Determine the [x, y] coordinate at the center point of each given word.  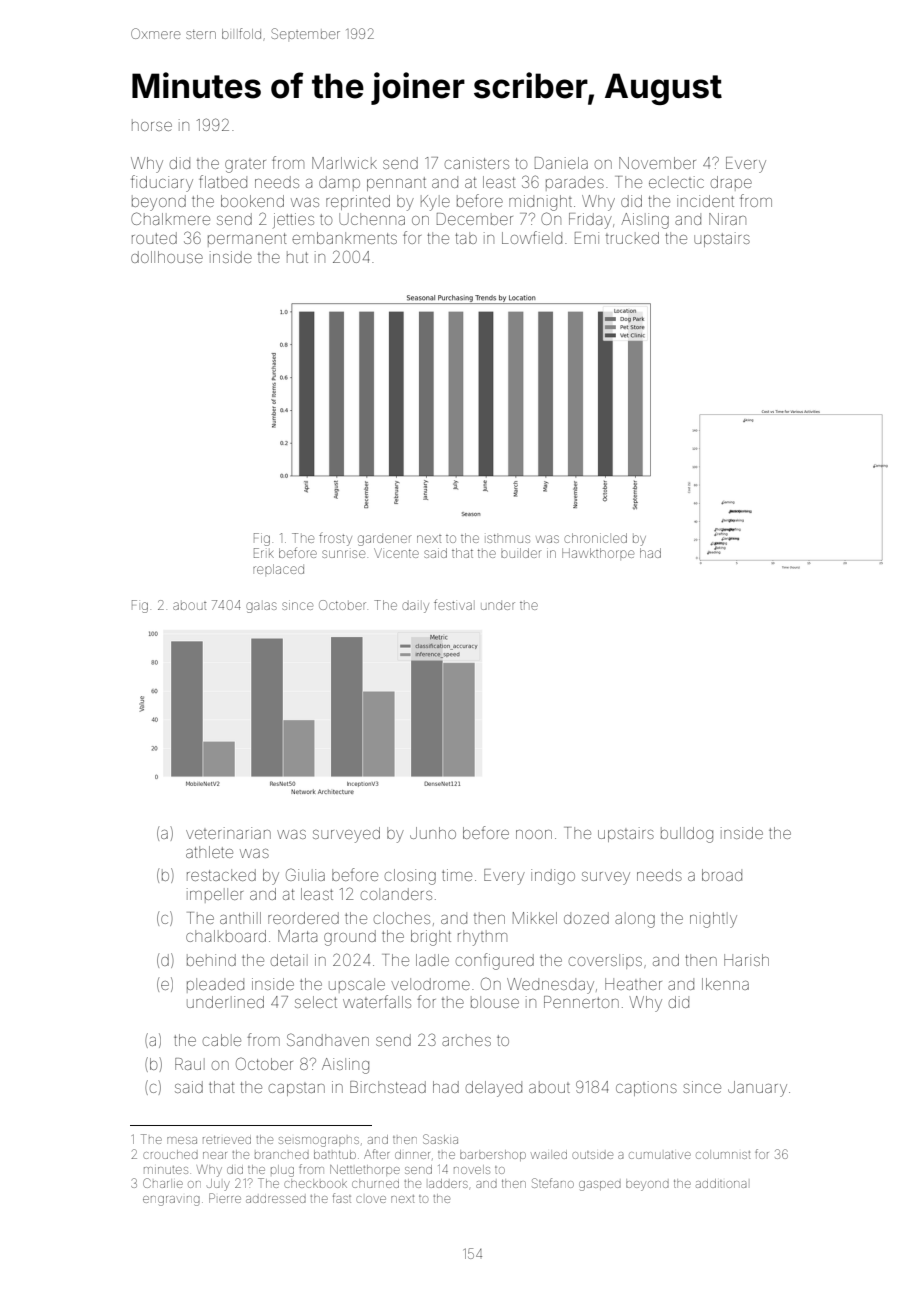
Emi [587, 238]
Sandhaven [328, 1039]
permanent [247, 240]
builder [521, 553]
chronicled [595, 538]
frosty [335, 540]
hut [297, 257]
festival [453, 604]
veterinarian [228, 833]
